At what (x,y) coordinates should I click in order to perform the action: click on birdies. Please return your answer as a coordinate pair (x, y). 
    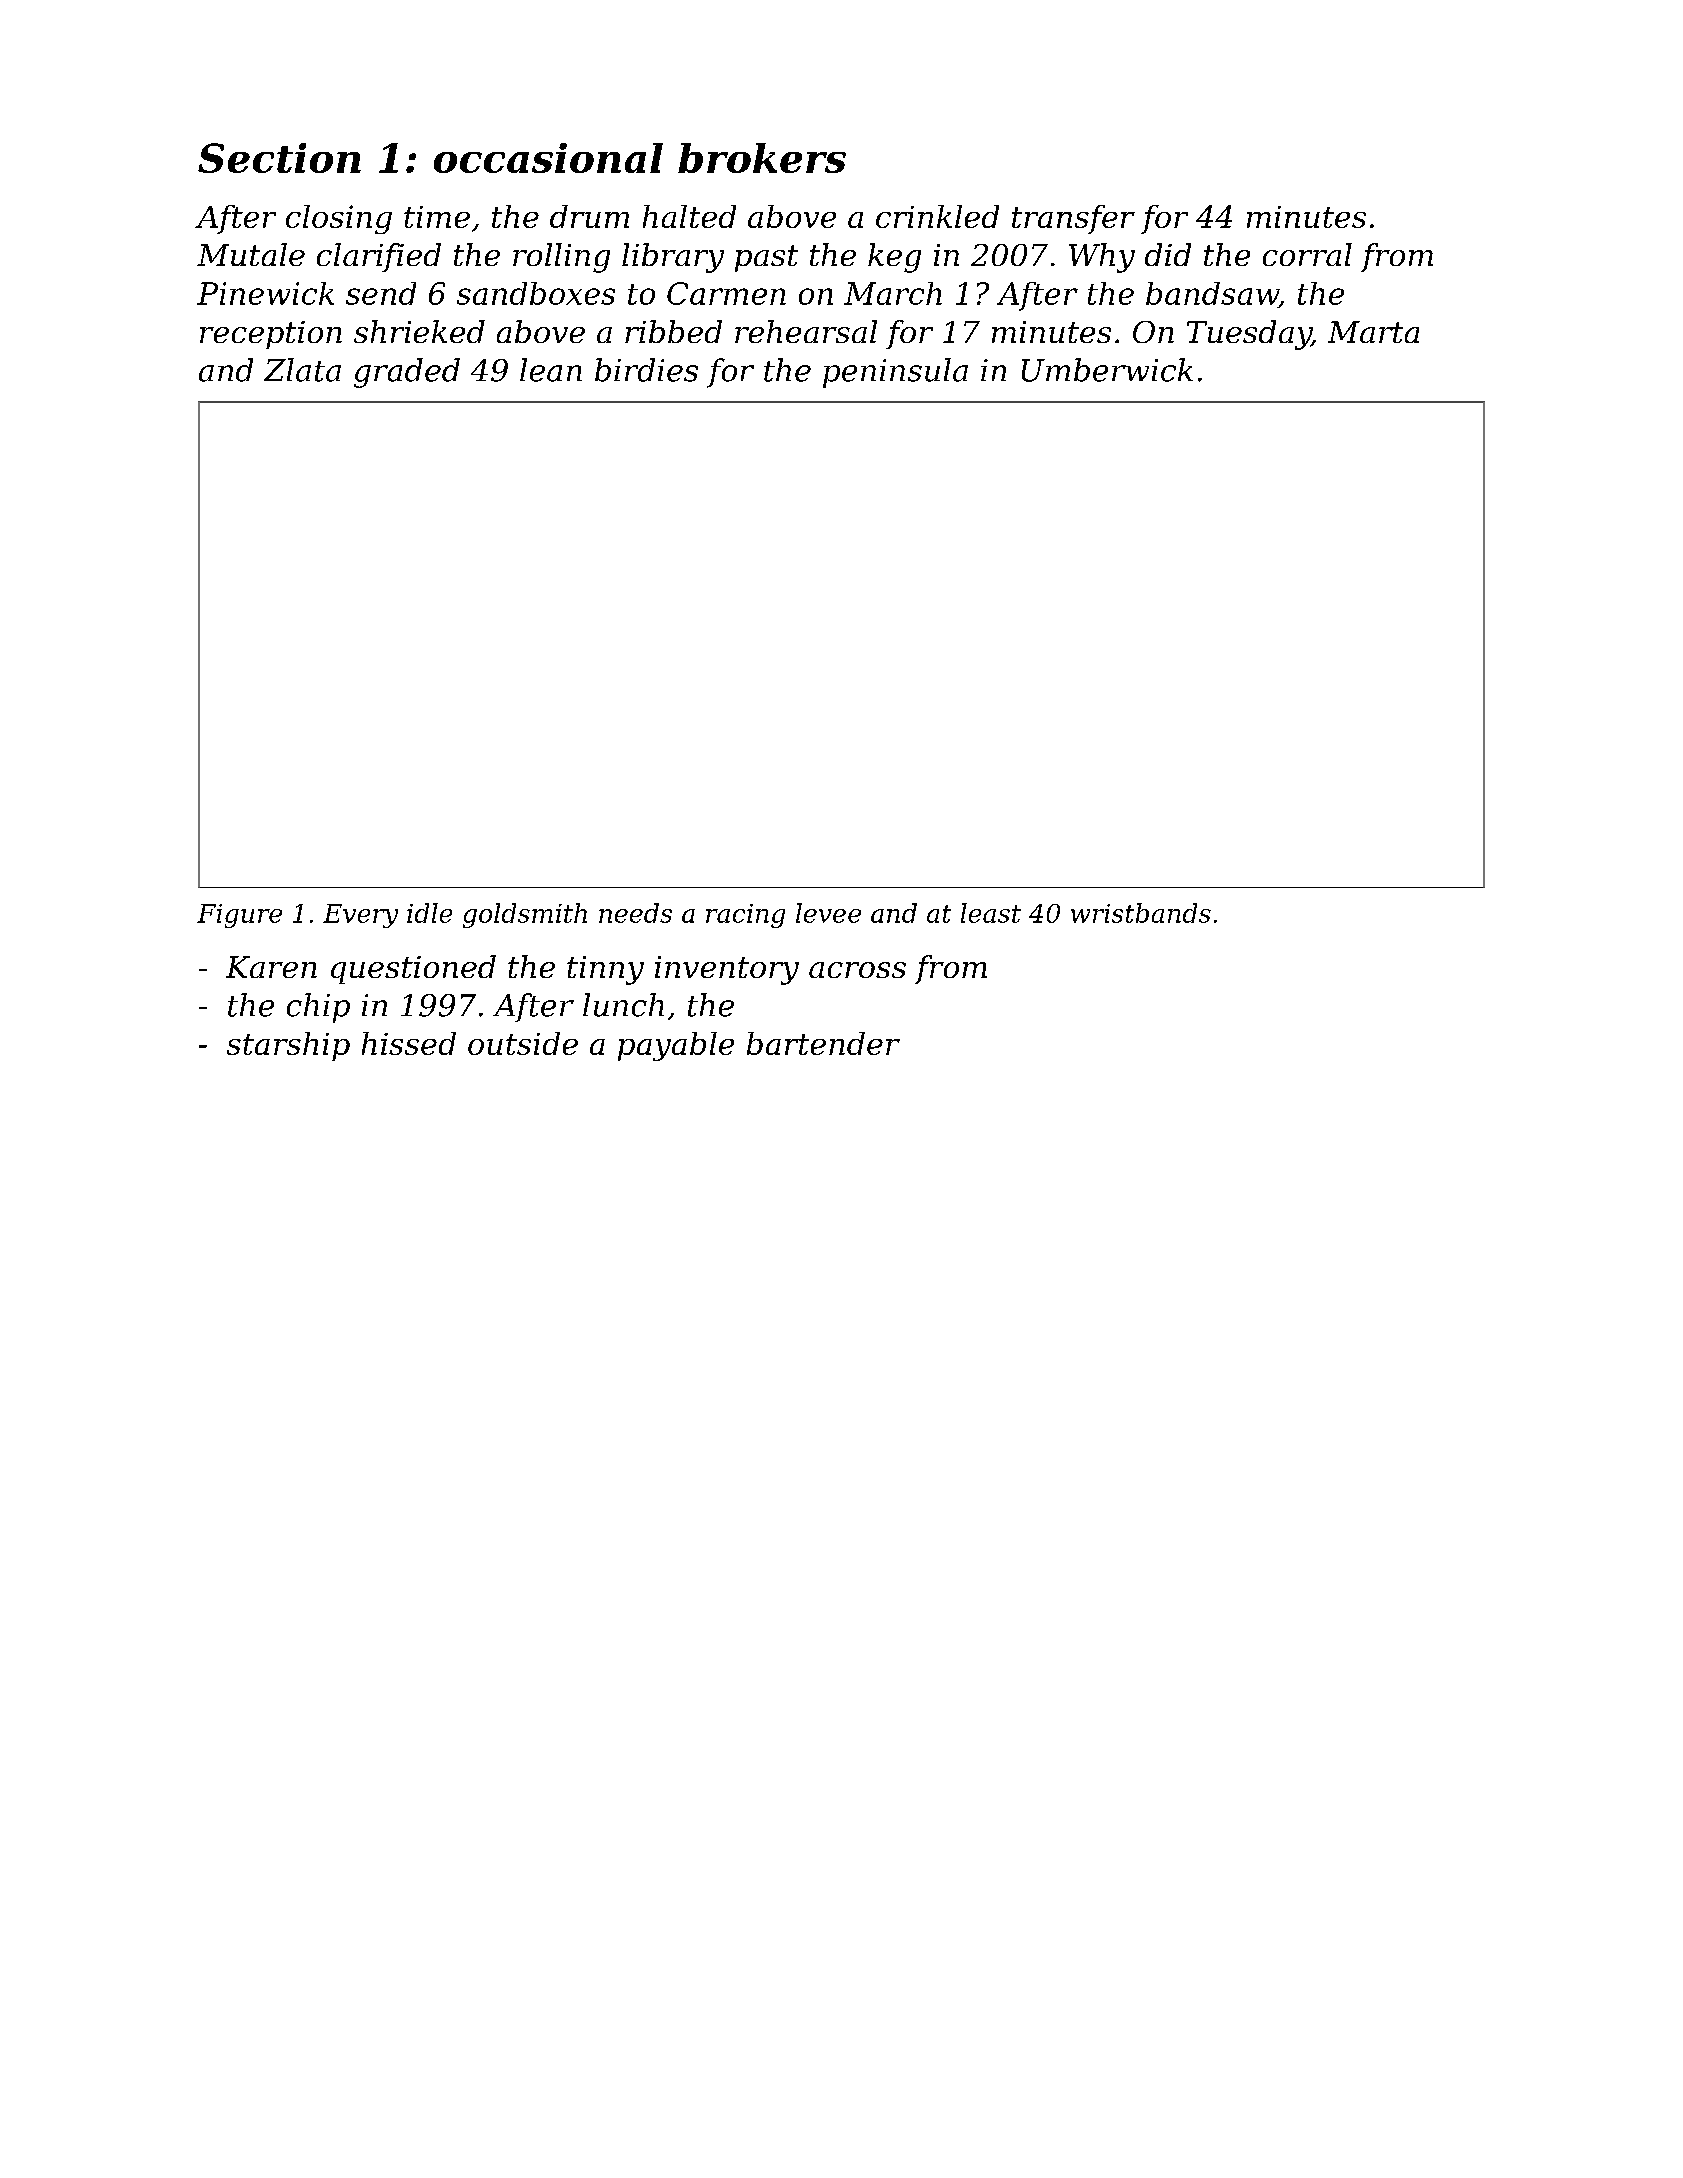
    Looking at the image, I should click on (646, 370).
